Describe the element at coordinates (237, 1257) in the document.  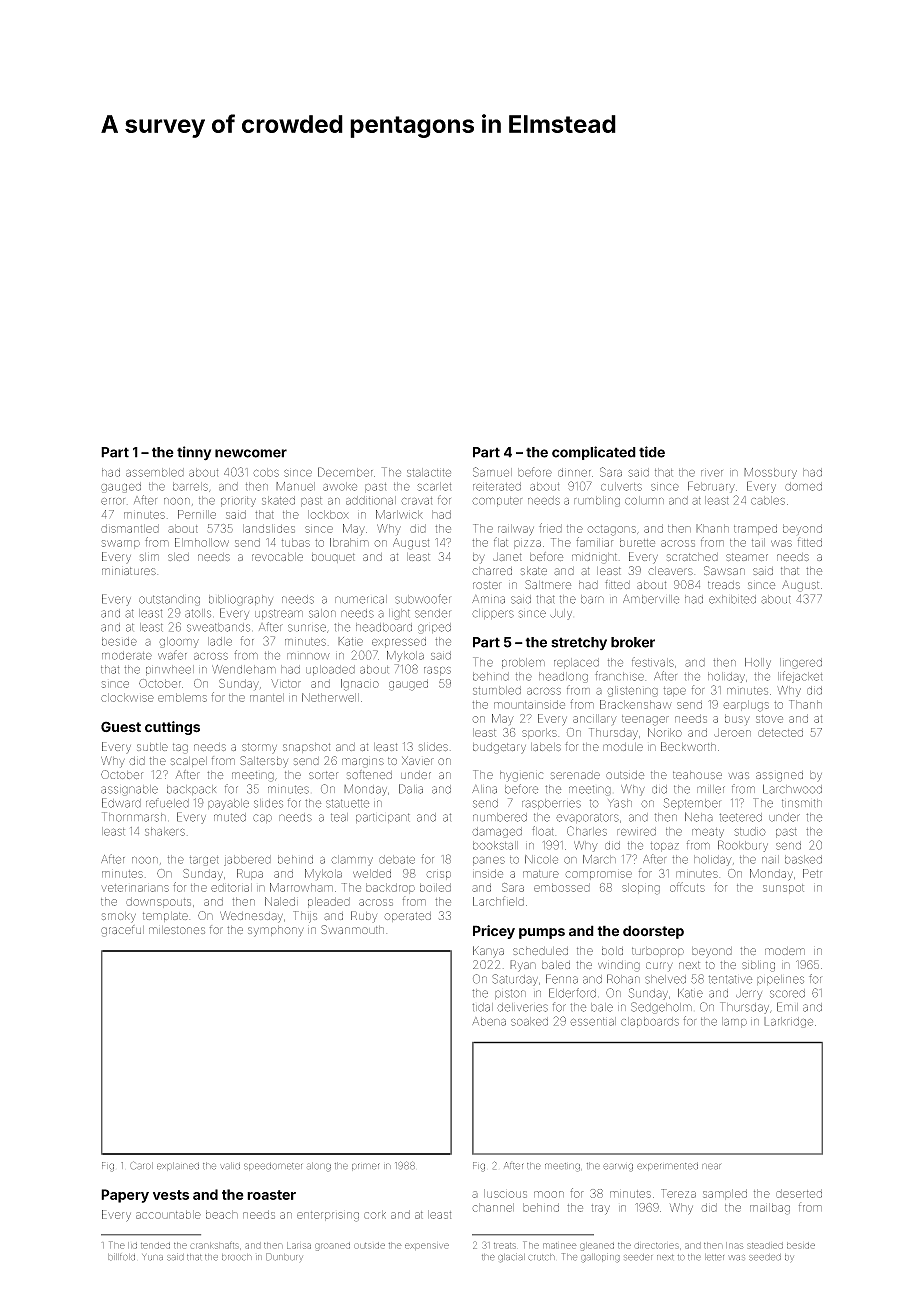
I see `brooch` at that location.
